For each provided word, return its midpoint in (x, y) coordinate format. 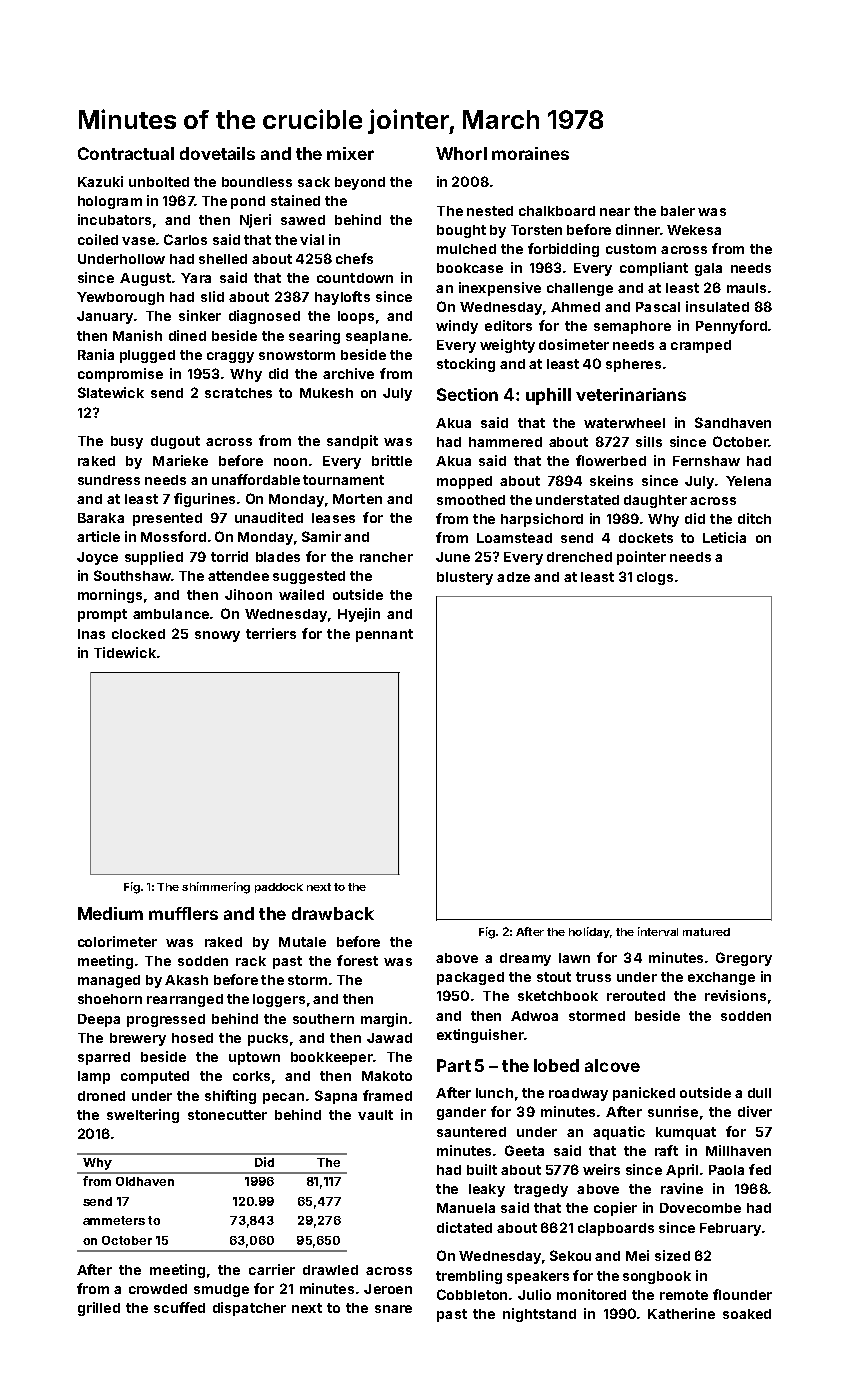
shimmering (216, 888)
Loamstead (514, 538)
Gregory (744, 959)
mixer (350, 153)
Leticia (724, 537)
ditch (754, 518)
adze (513, 577)
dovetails (217, 153)
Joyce (97, 558)
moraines (530, 153)
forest (357, 960)
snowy (217, 636)
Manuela (466, 1208)
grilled (99, 1309)
